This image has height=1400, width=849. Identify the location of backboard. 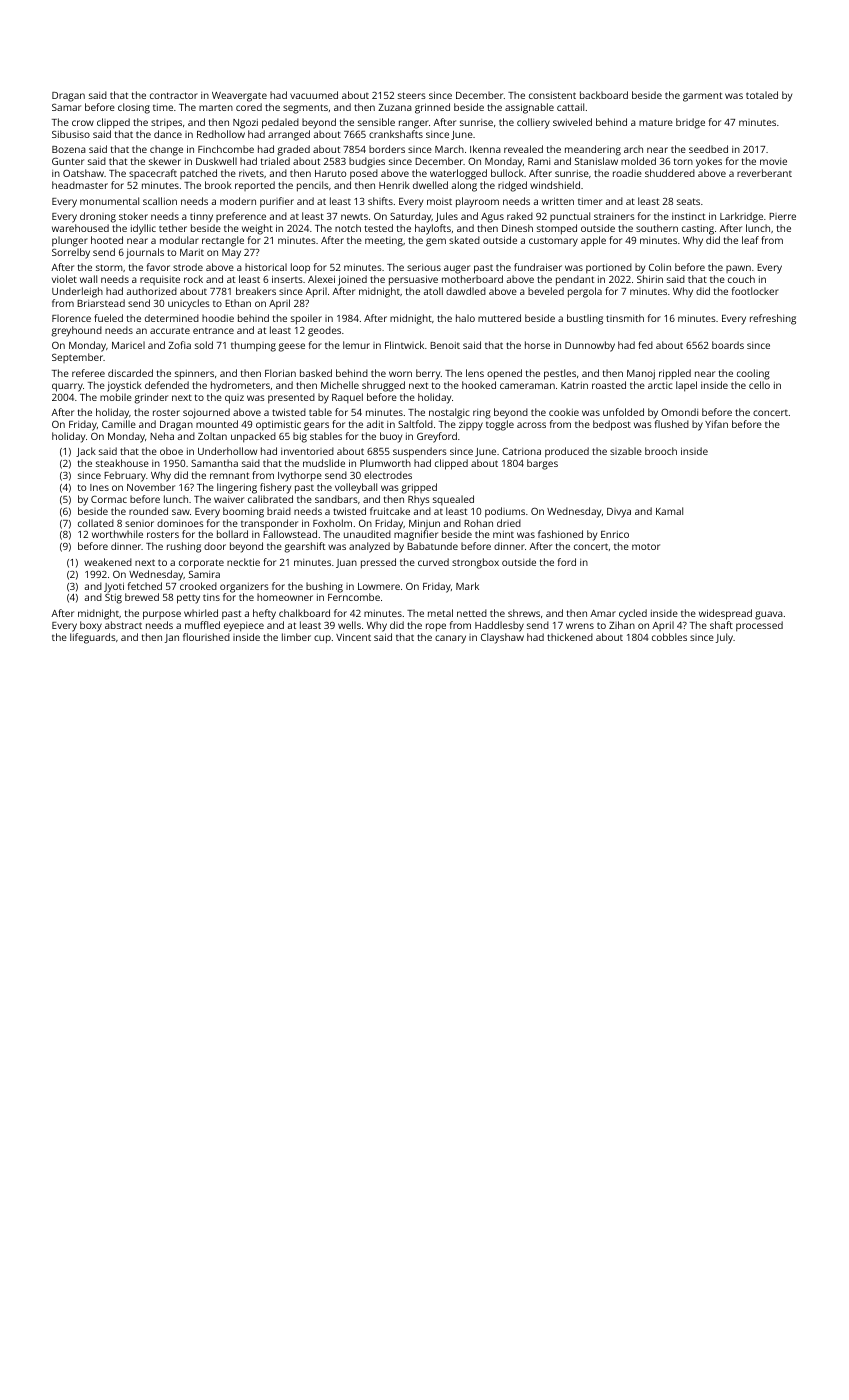
(604, 95).
